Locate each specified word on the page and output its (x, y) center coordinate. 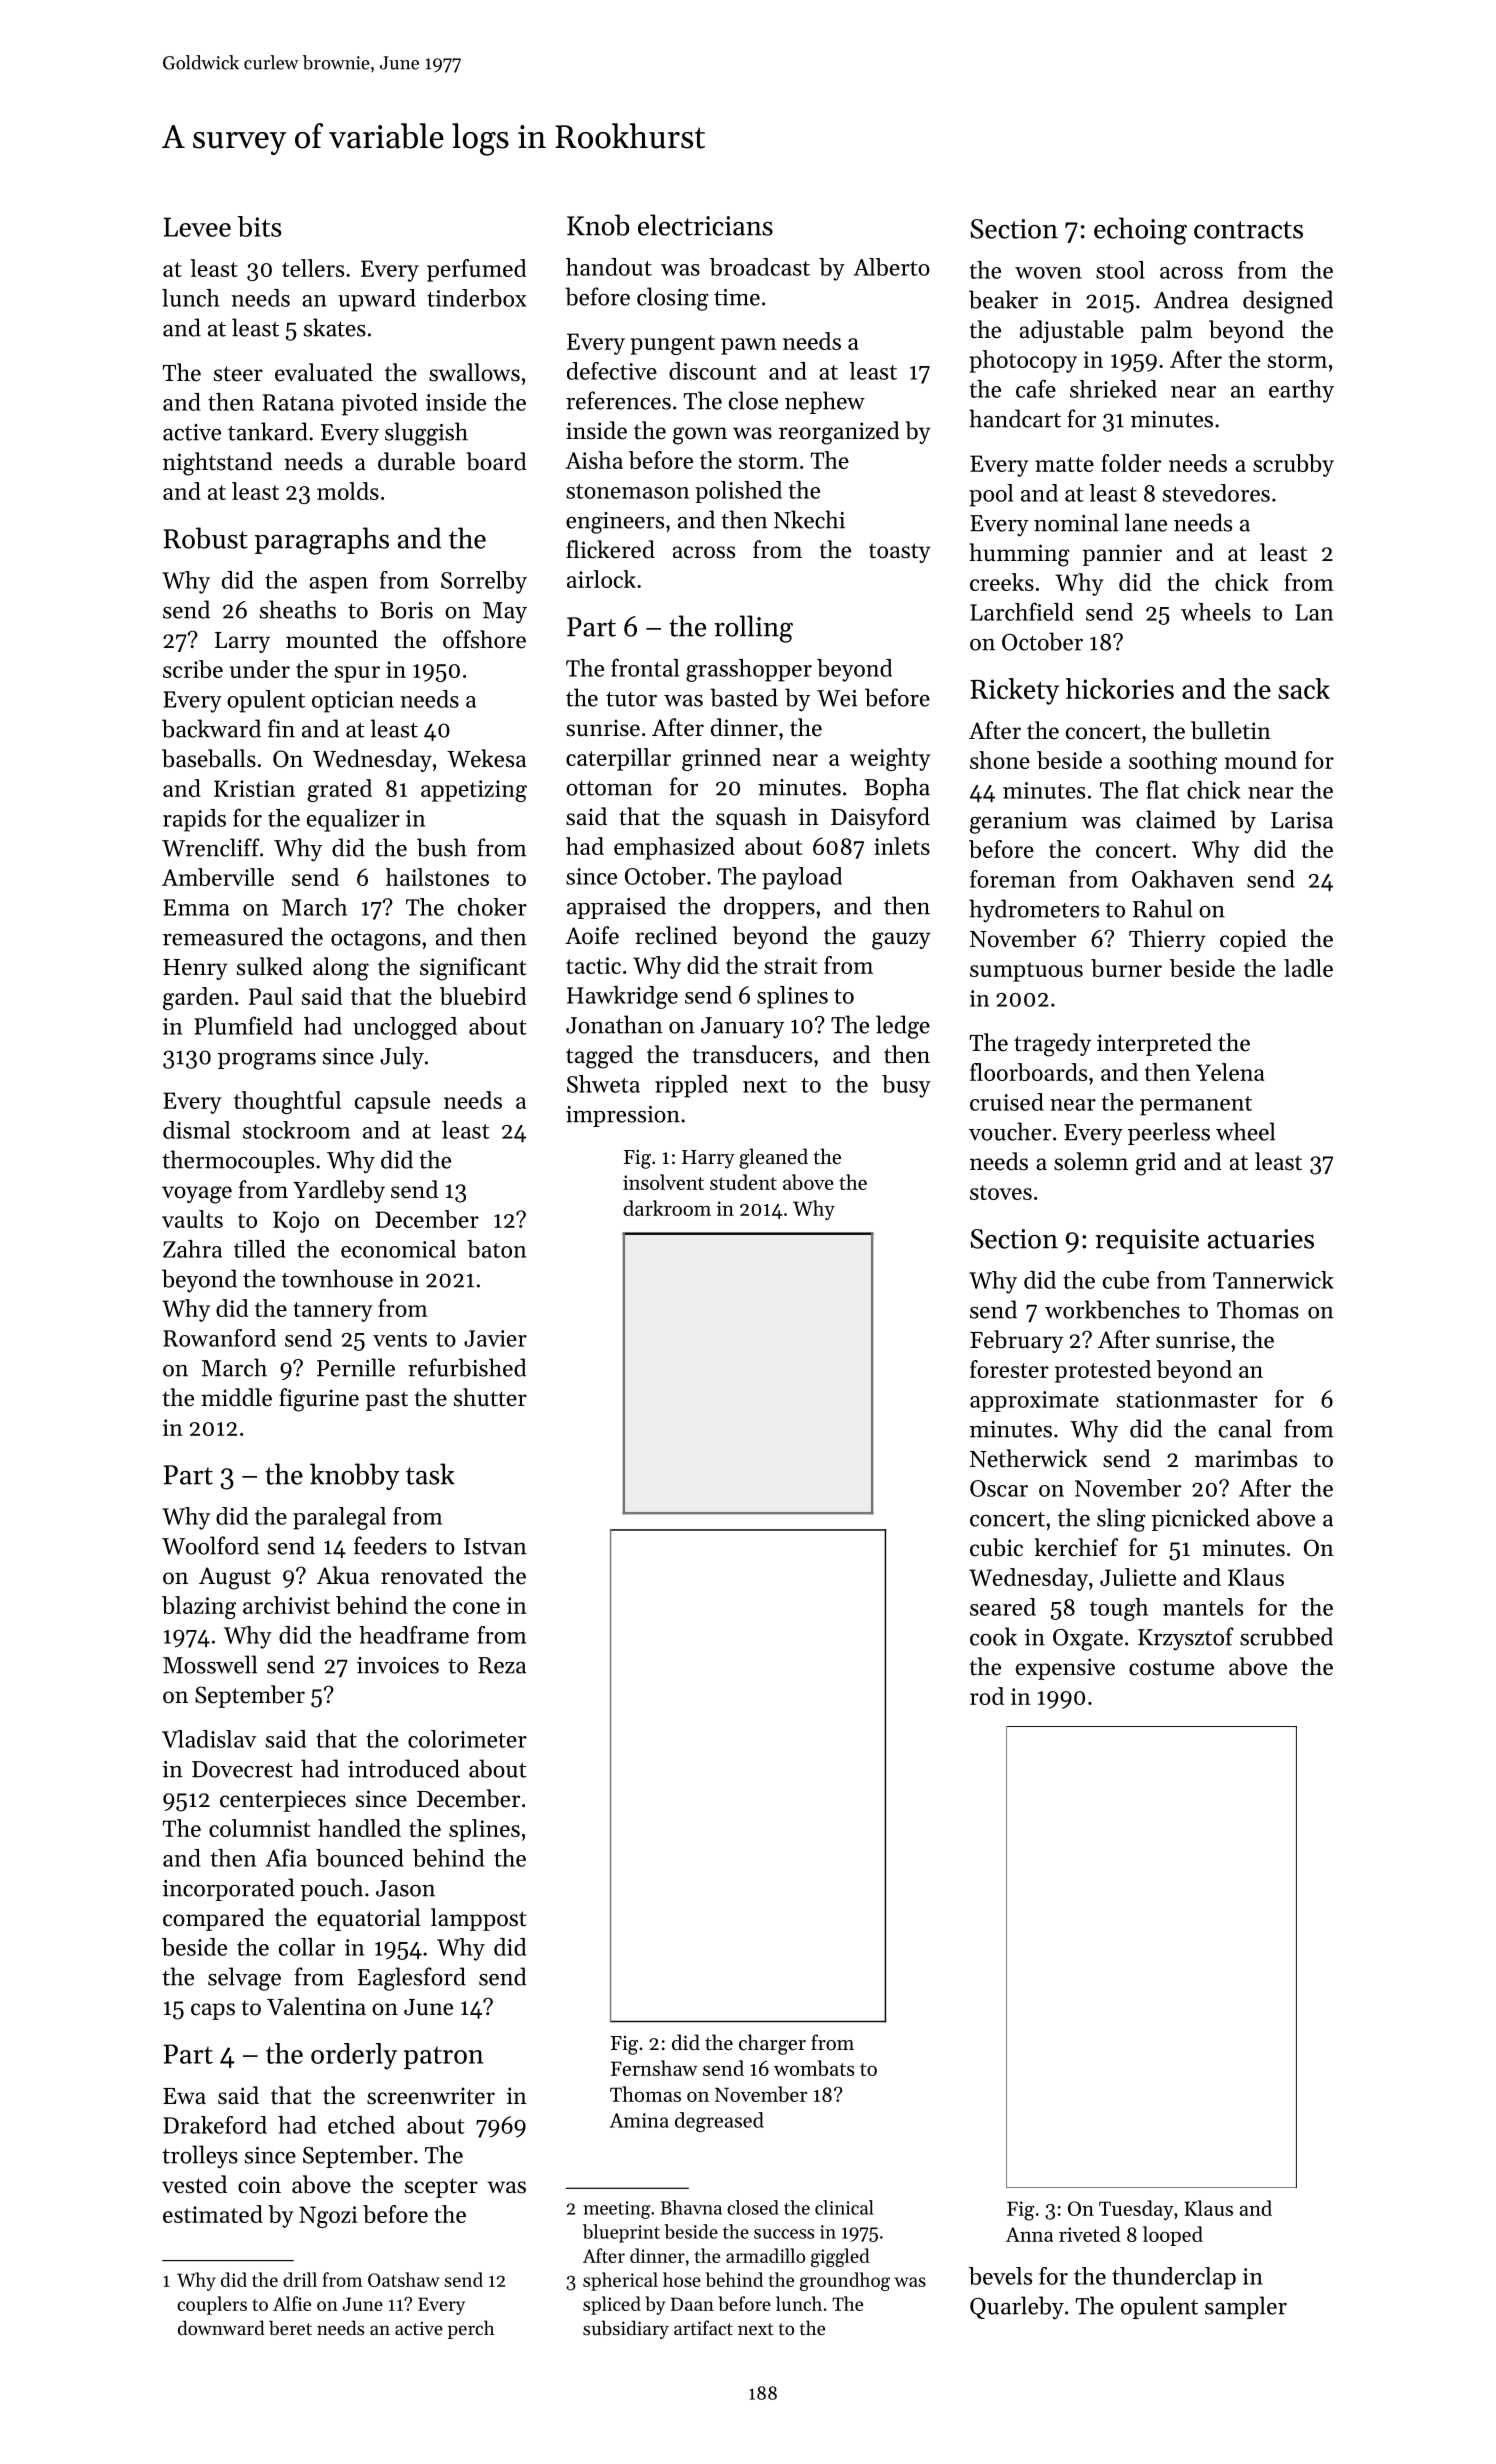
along (341, 969)
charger (772, 2044)
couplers (212, 2305)
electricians (705, 225)
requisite (1147, 1241)
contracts (1248, 230)
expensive (1065, 1669)
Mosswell (210, 1664)
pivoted (380, 404)
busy (906, 1086)
